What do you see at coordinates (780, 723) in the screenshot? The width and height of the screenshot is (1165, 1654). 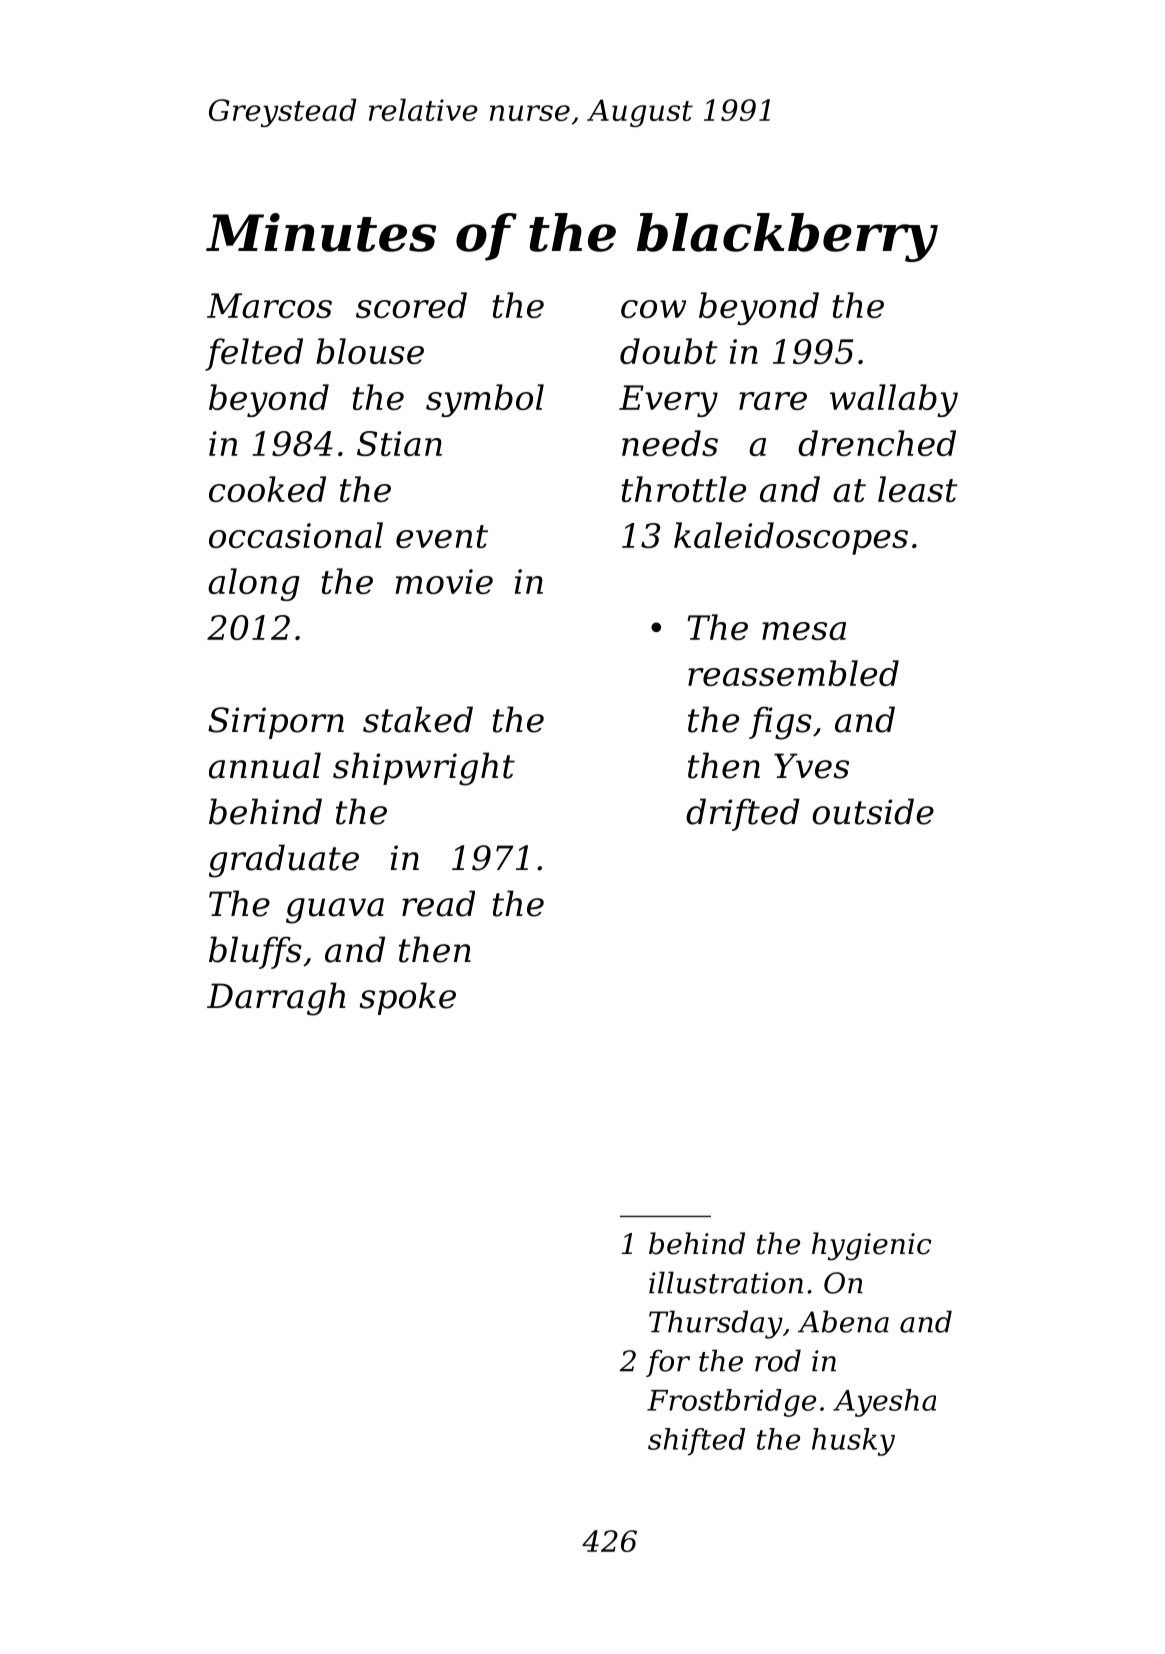 I see `figs` at bounding box center [780, 723].
